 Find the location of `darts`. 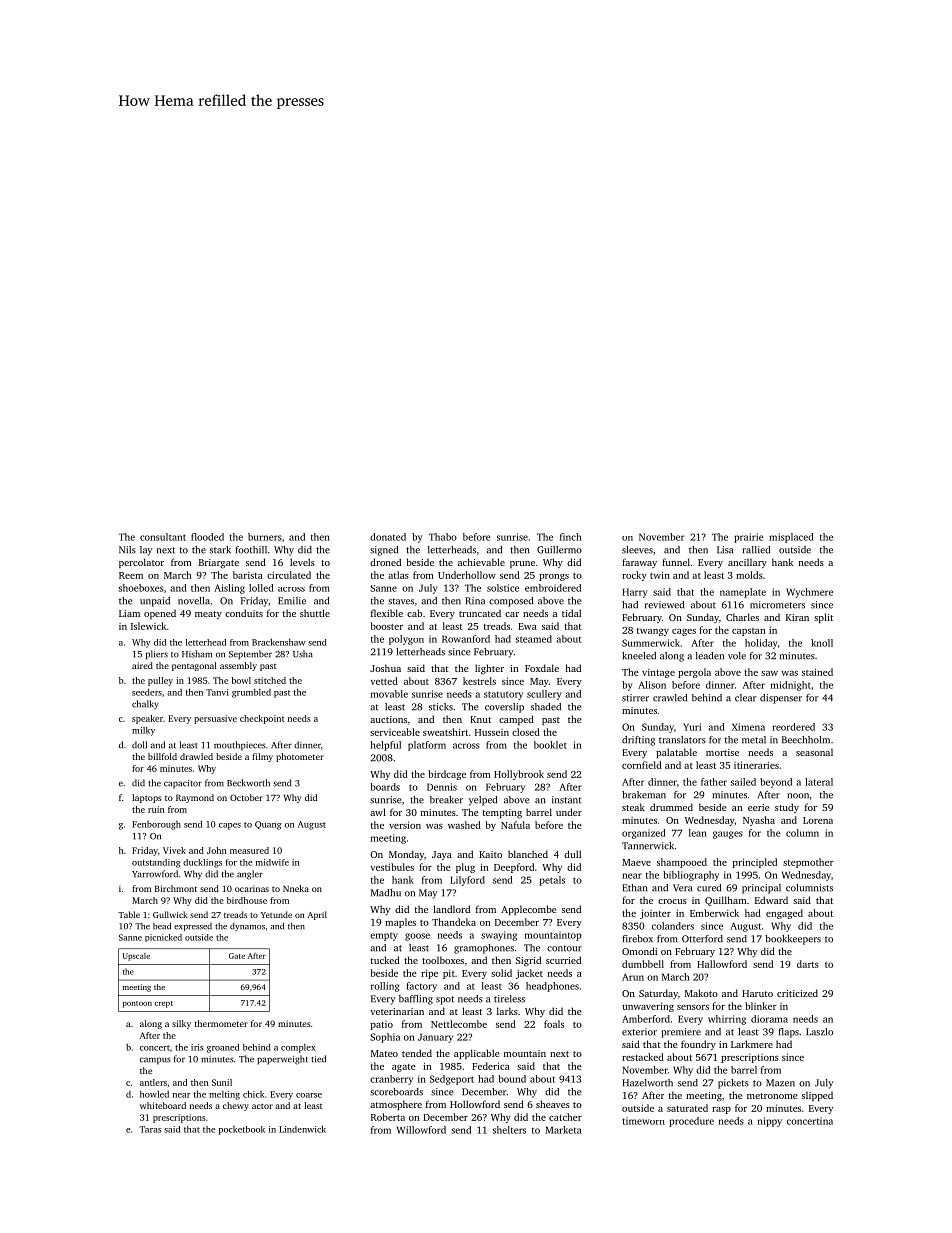

darts is located at coordinates (808, 964).
